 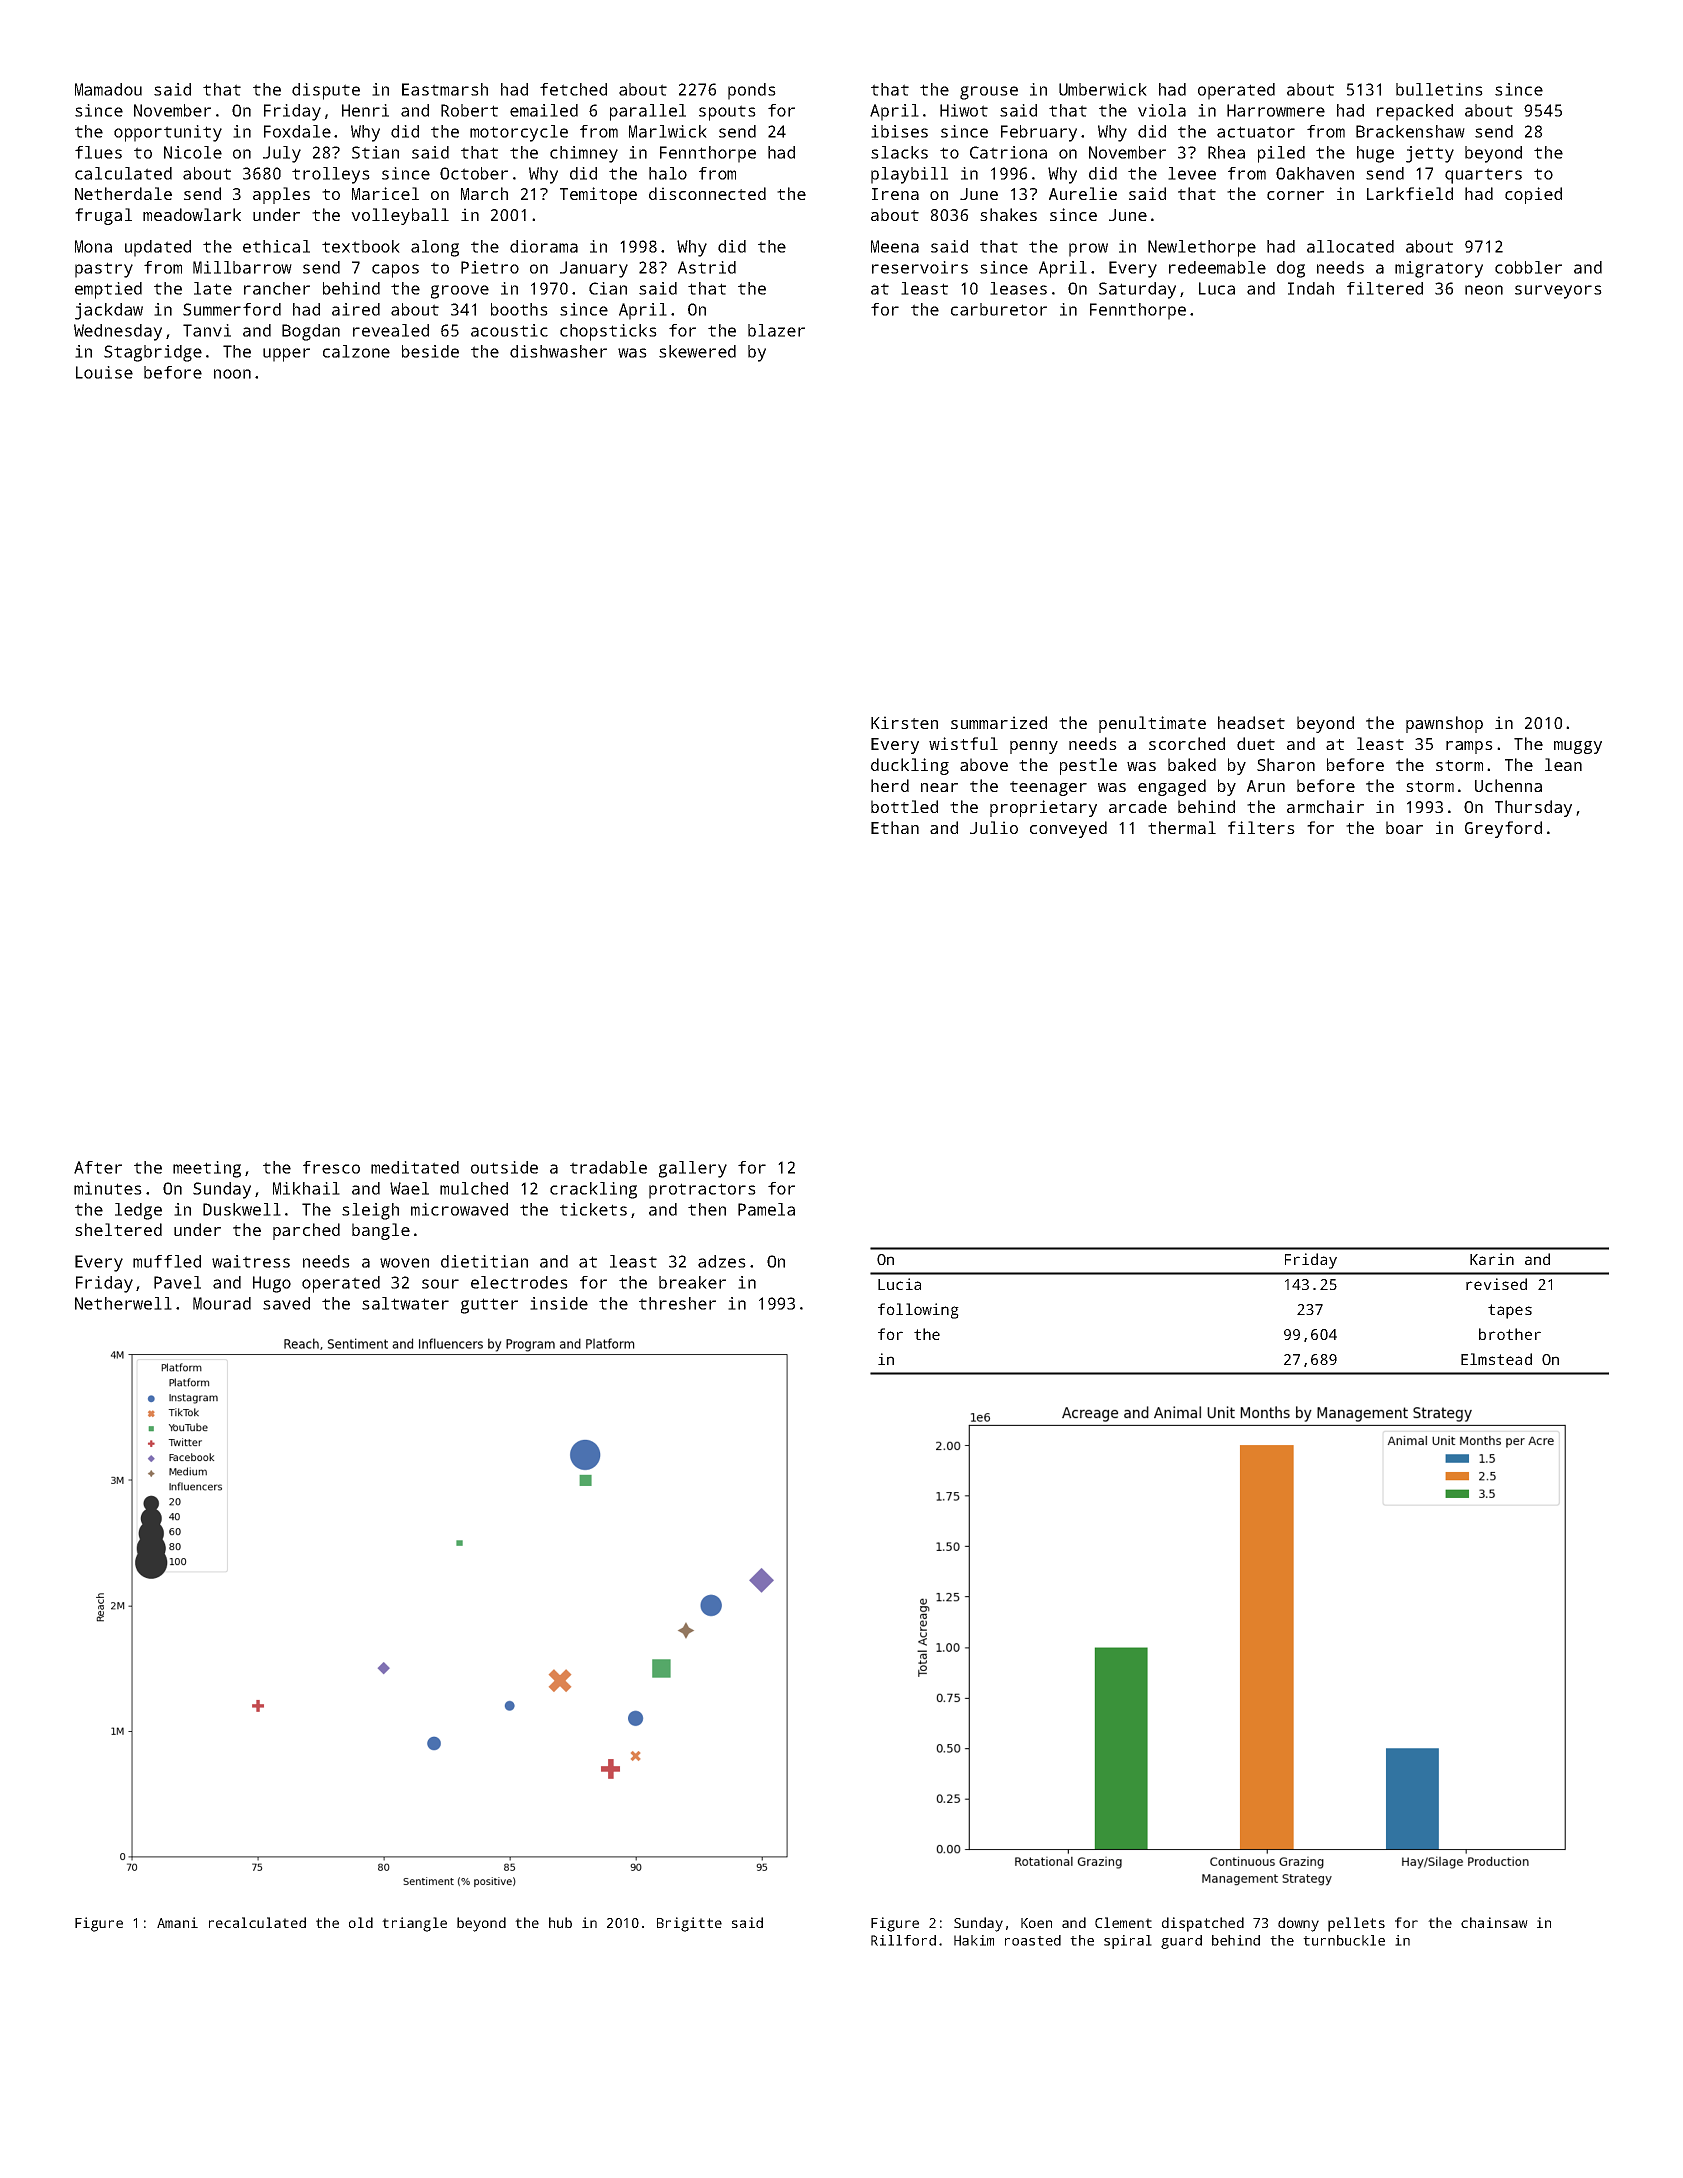 What do you see at coordinates (895, 827) in the page?
I see `Ethan` at bounding box center [895, 827].
